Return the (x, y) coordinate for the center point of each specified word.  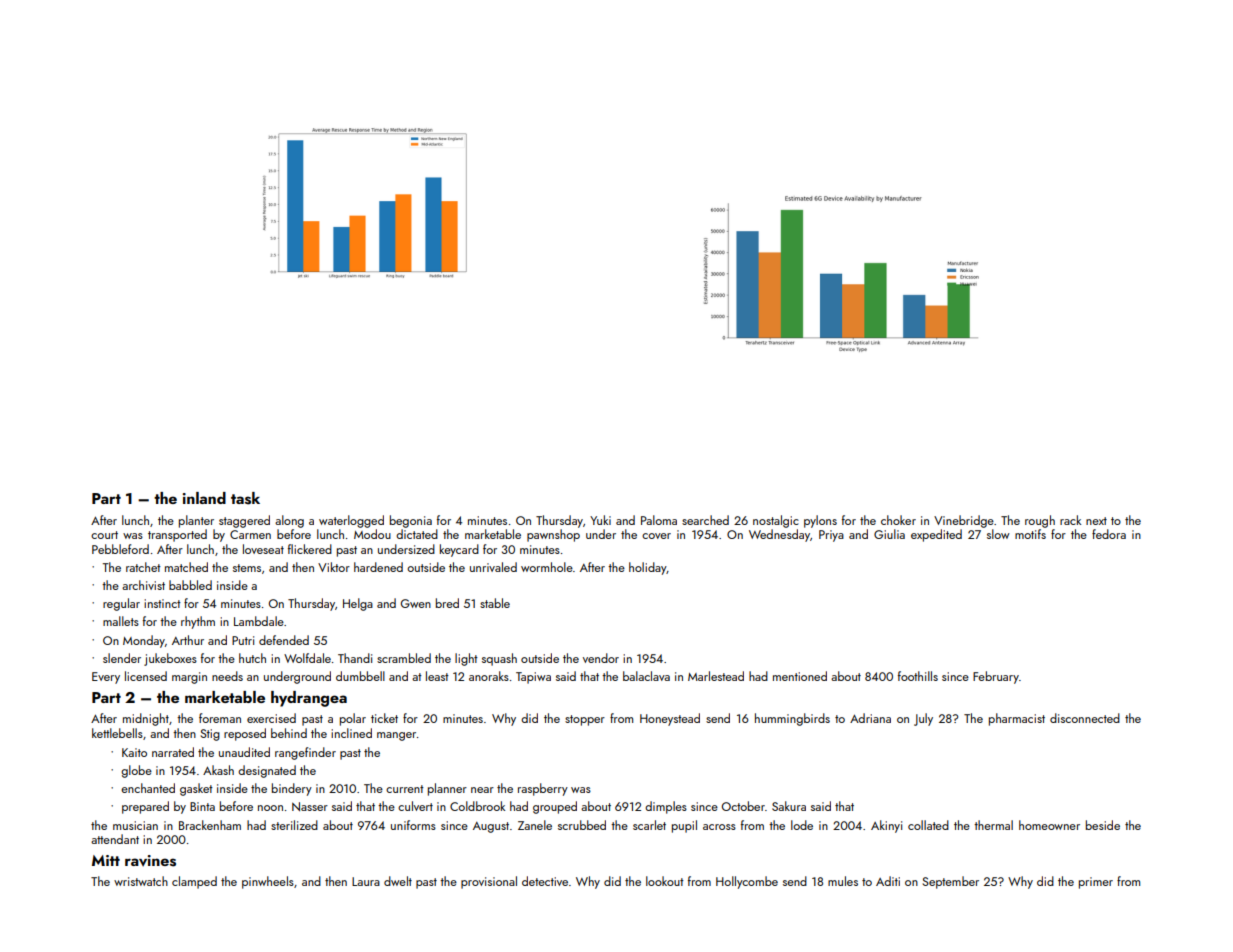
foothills (918, 676)
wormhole (547, 567)
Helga (358, 604)
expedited (936, 535)
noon (270, 808)
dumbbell (360, 676)
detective (545, 881)
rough (1040, 521)
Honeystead (670, 719)
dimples (666, 807)
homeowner (1049, 825)
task (245, 498)
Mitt (106, 860)
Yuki (600, 520)
